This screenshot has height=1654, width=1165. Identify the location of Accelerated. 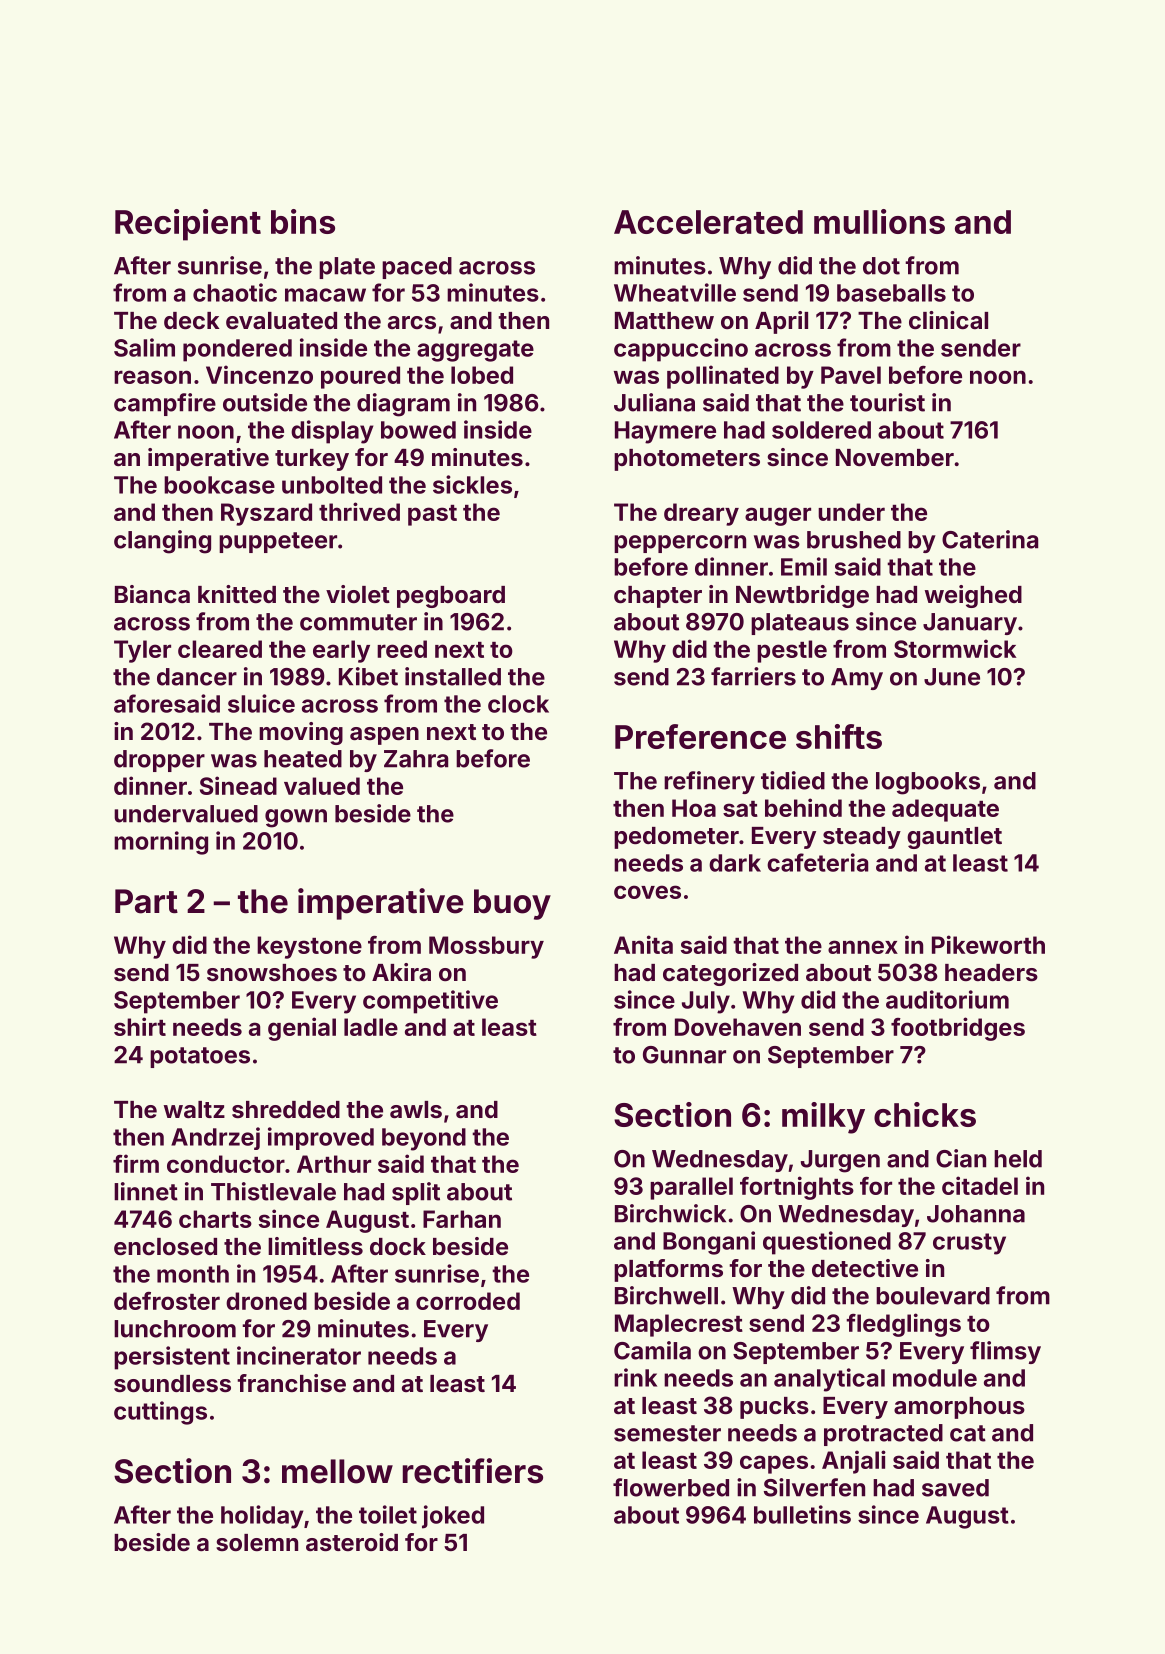
(708, 222).
